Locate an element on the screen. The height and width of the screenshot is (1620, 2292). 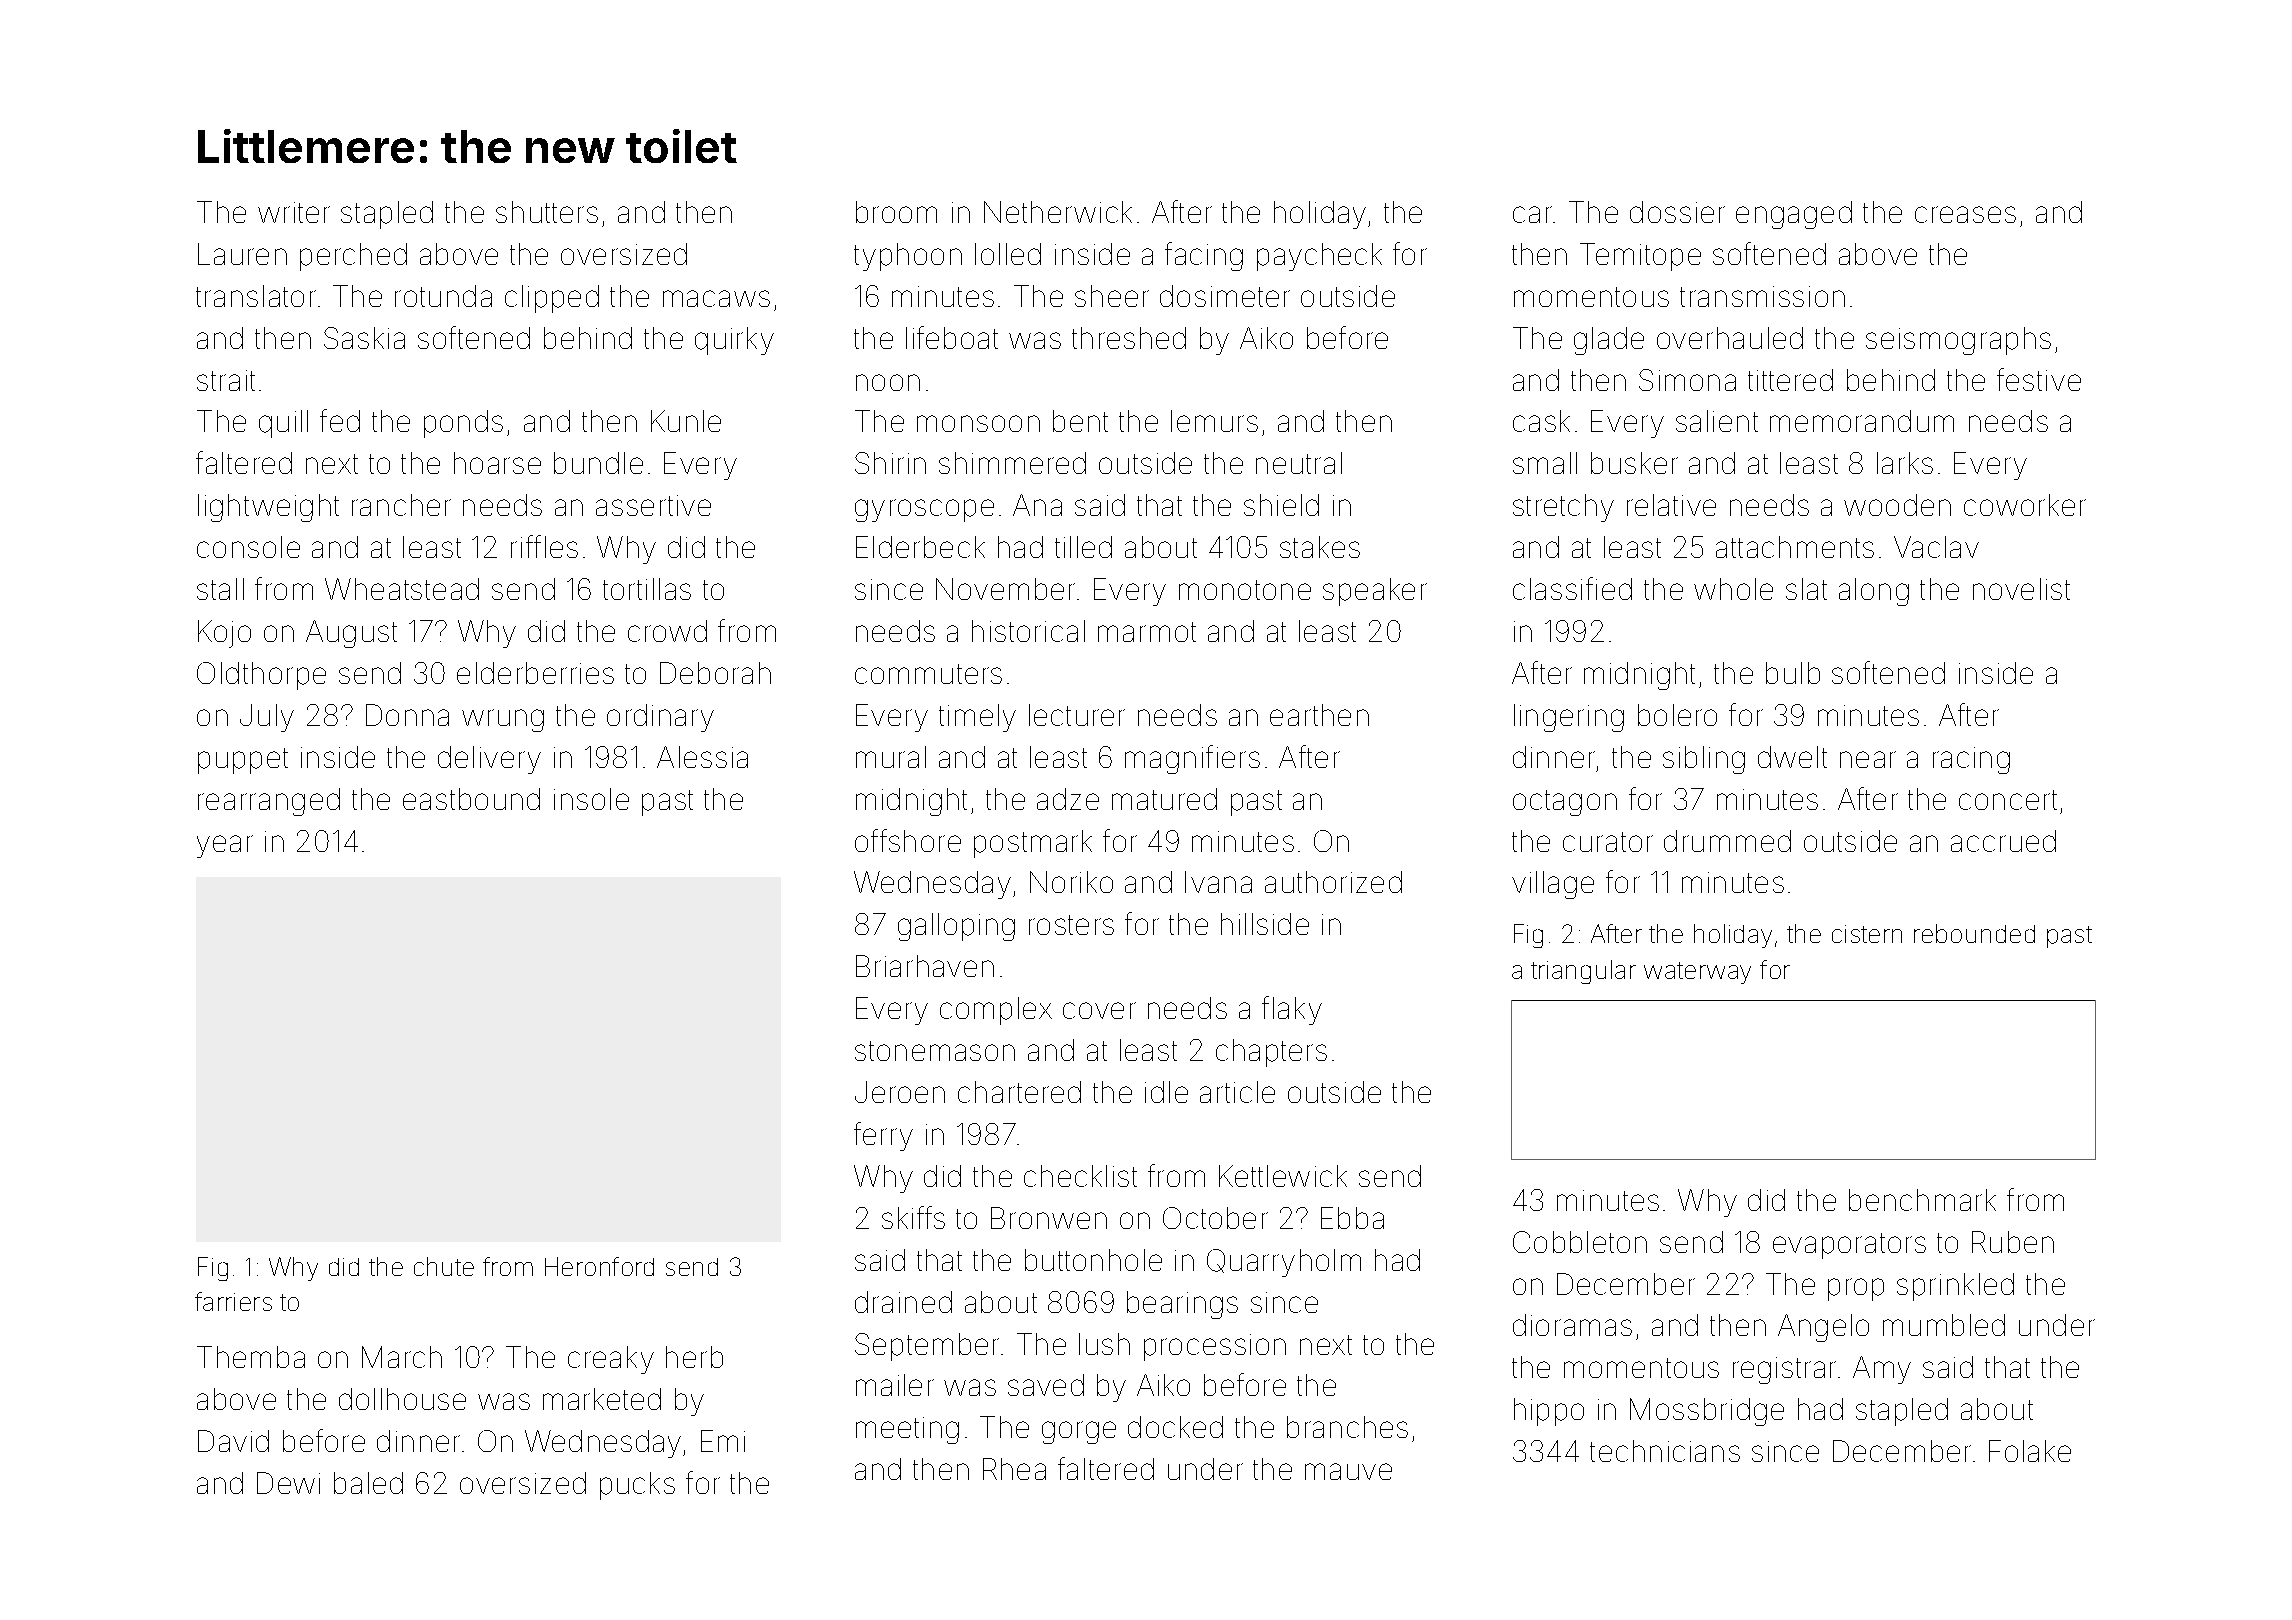
pucks is located at coordinates (637, 1486).
